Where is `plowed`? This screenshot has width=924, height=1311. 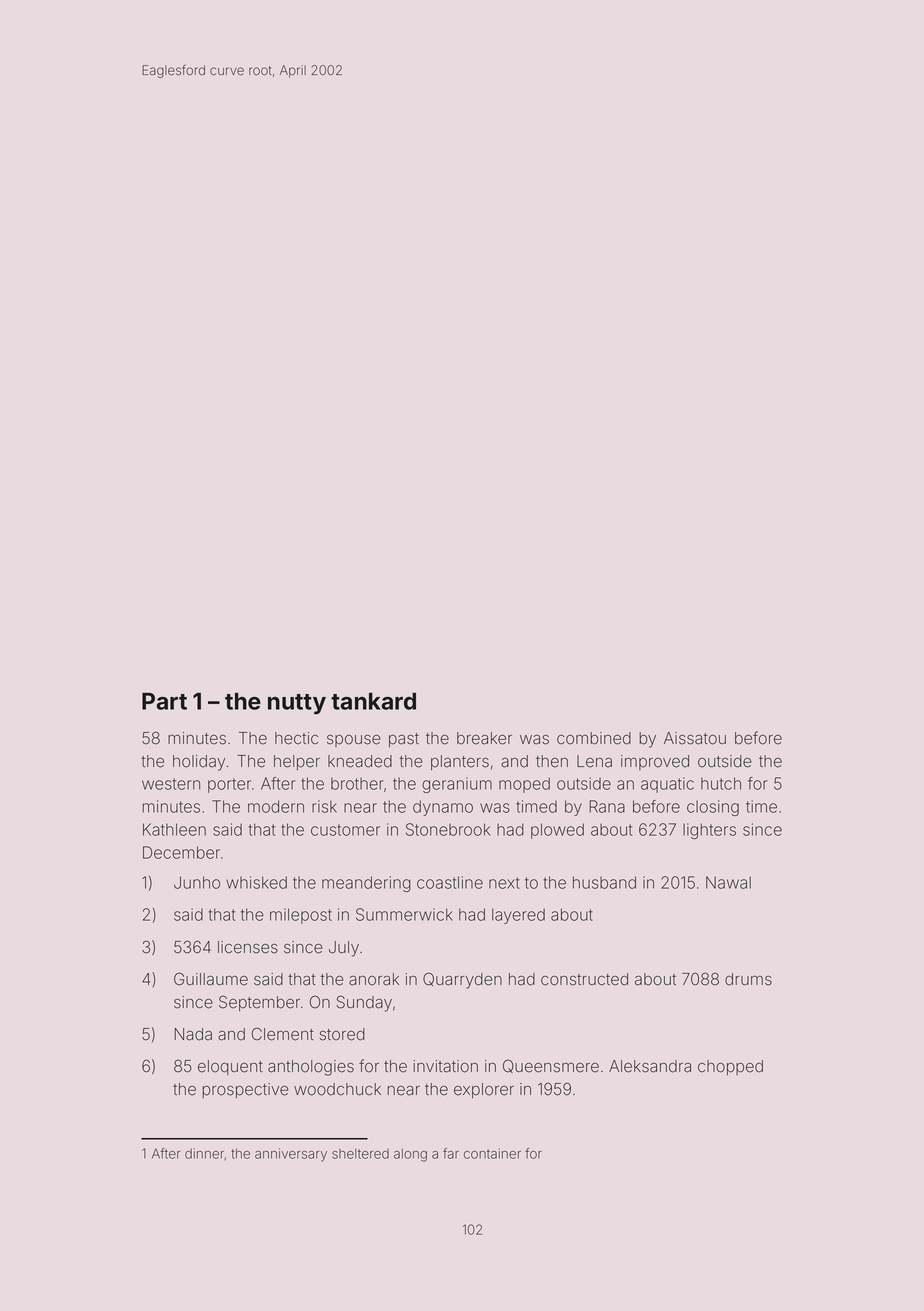 plowed is located at coordinates (557, 831).
